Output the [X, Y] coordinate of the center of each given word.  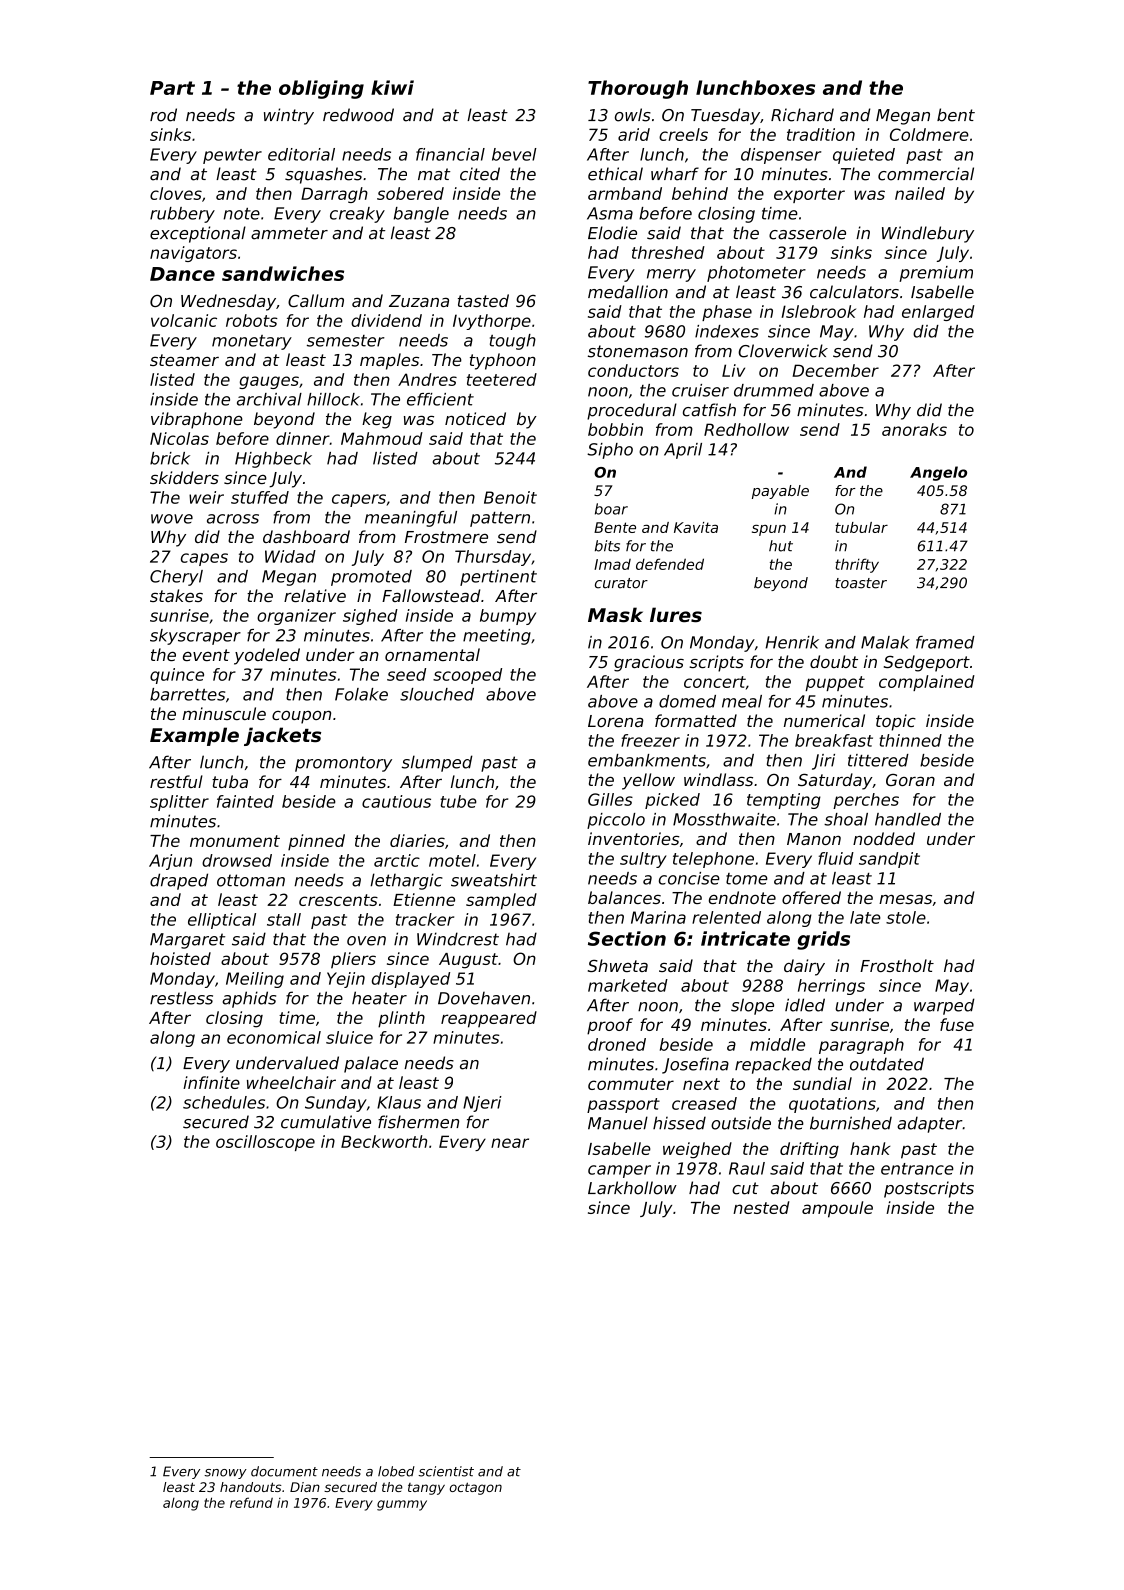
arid [634, 134]
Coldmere [929, 134]
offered [811, 897]
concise [689, 878]
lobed [396, 1471]
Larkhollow [632, 1188]
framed [945, 642]
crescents [338, 900]
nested [761, 1207]
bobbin [615, 429]
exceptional [198, 234]
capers [359, 500]
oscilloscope [265, 1143]
